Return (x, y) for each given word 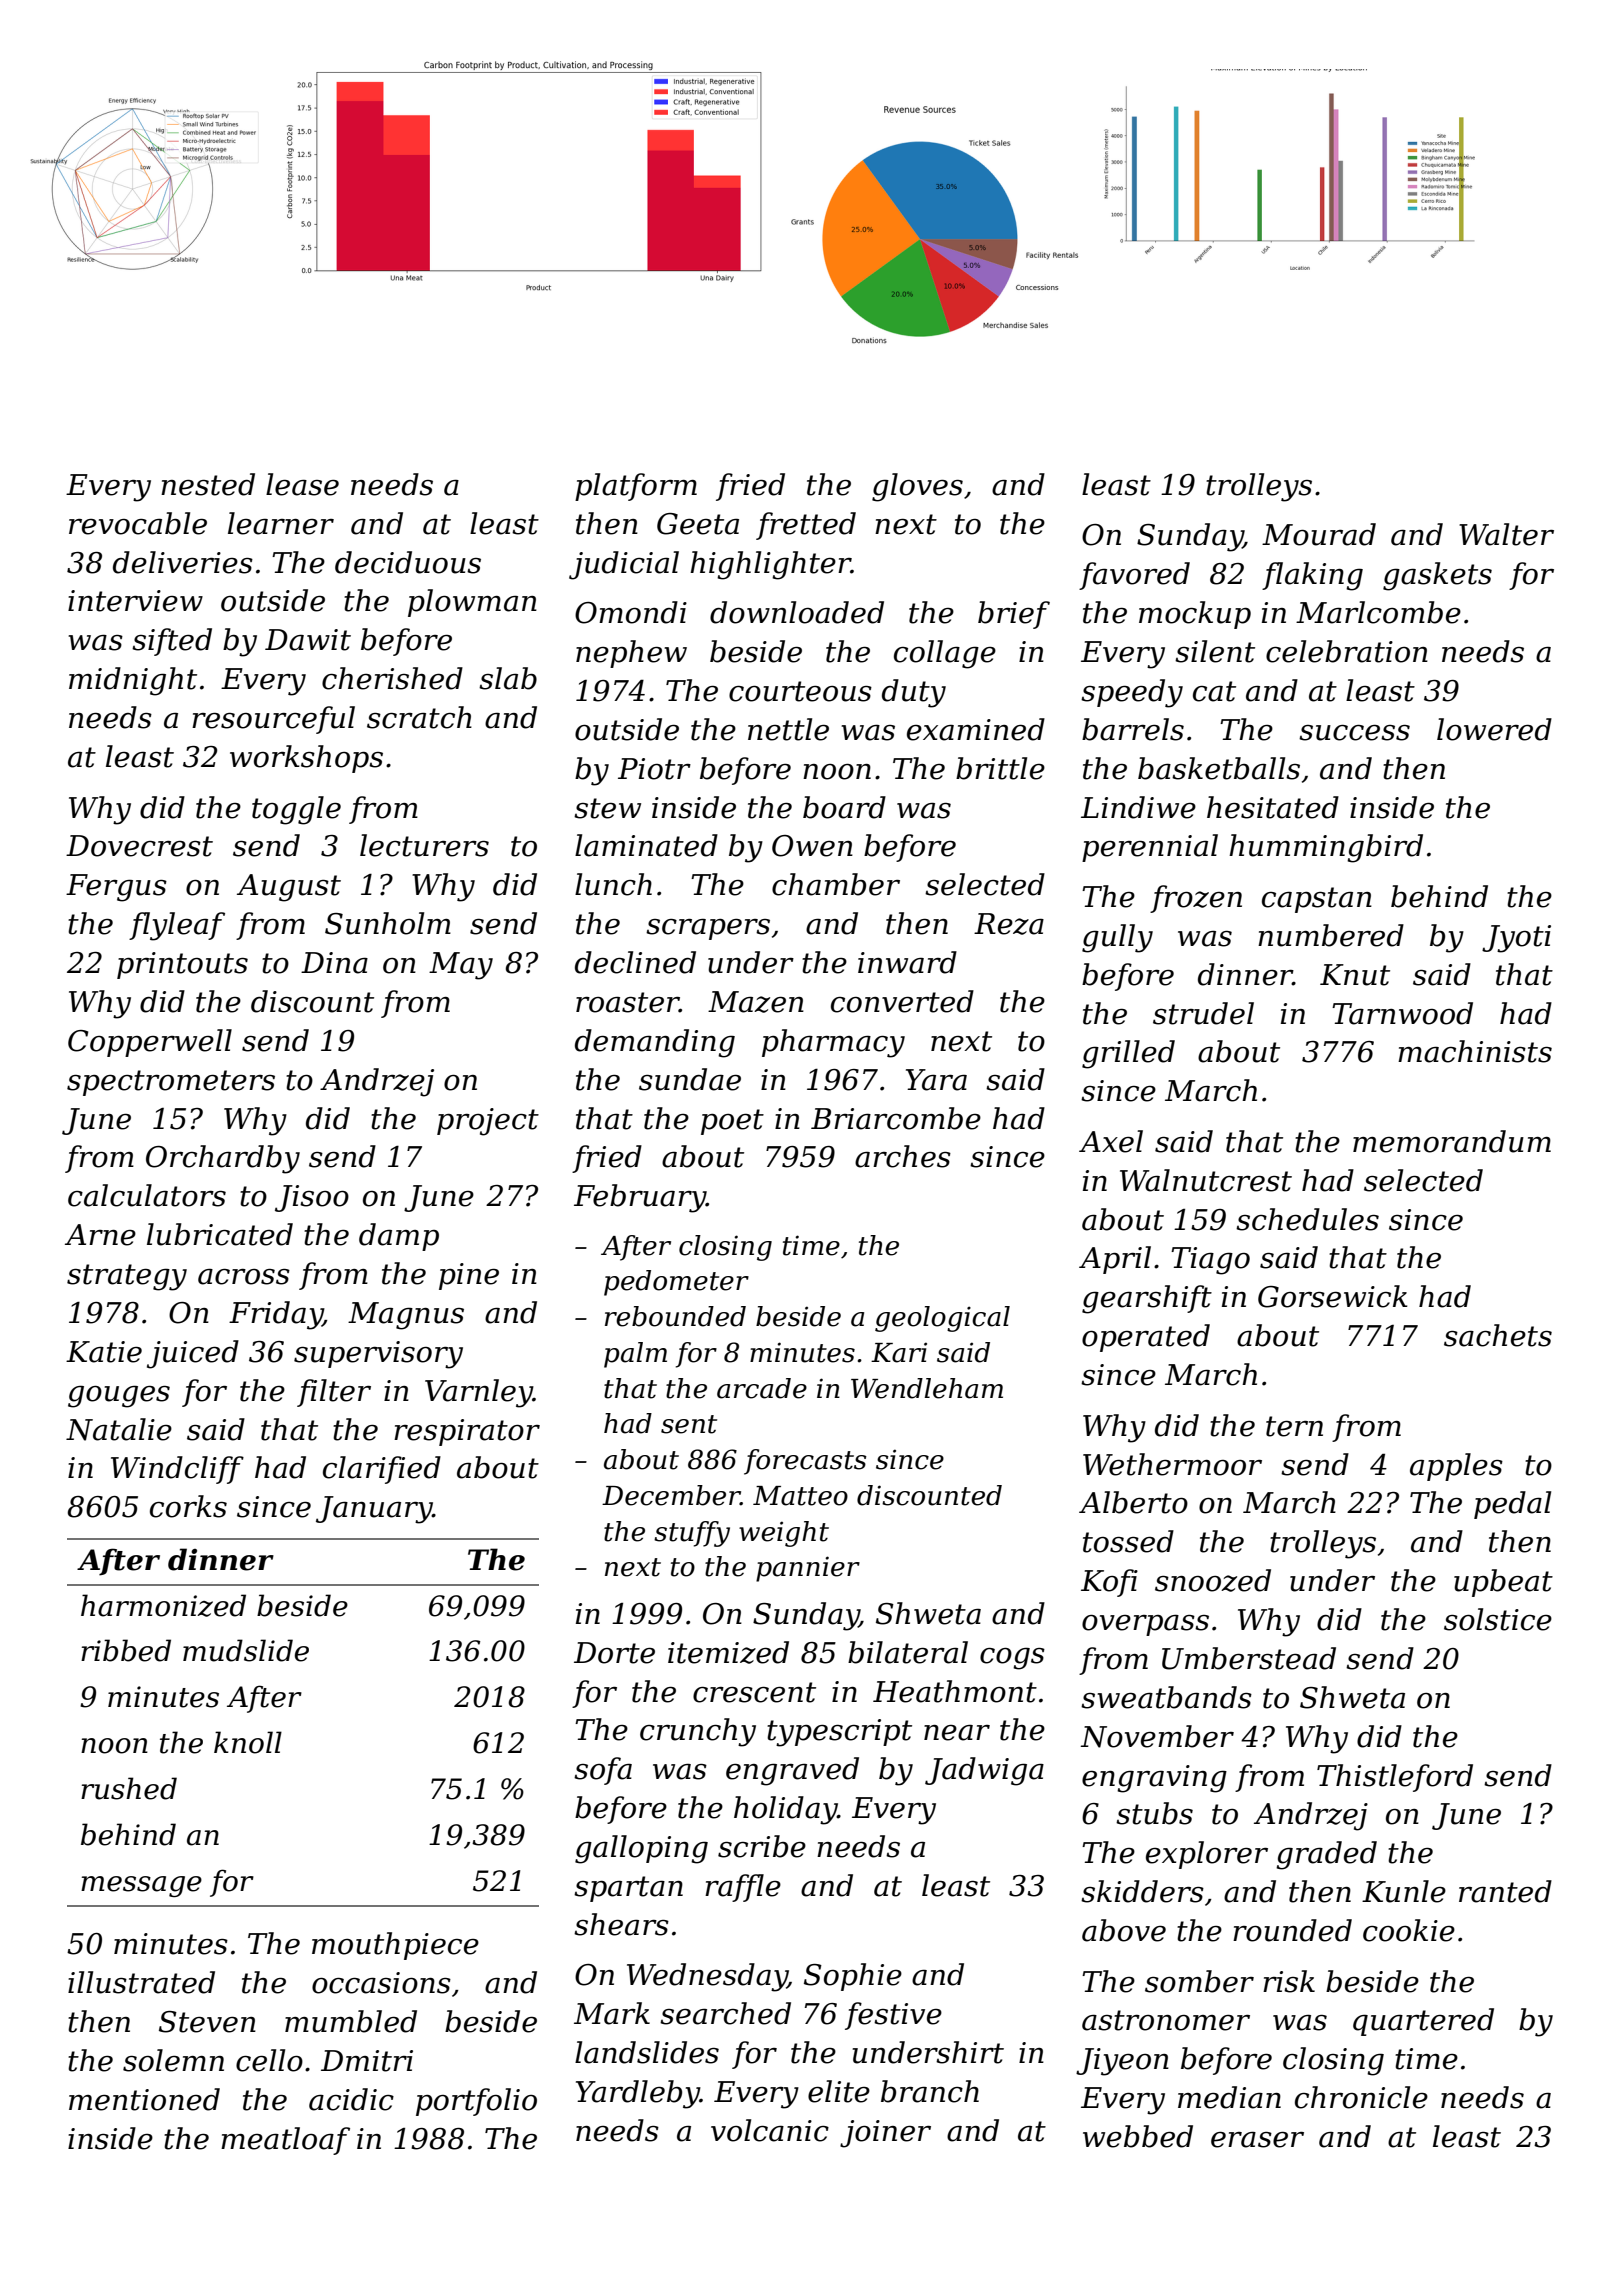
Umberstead (1249, 1658)
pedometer (676, 1283)
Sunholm (388, 923)
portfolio (476, 2102)
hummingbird (1326, 848)
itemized (728, 1652)
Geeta (698, 524)
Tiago (1210, 1261)
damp (399, 1237)
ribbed (126, 1650)
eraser (1257, 2140)
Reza (1009, 924)
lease (302, 484)
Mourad (1319, 534)
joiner (885, 2134)
